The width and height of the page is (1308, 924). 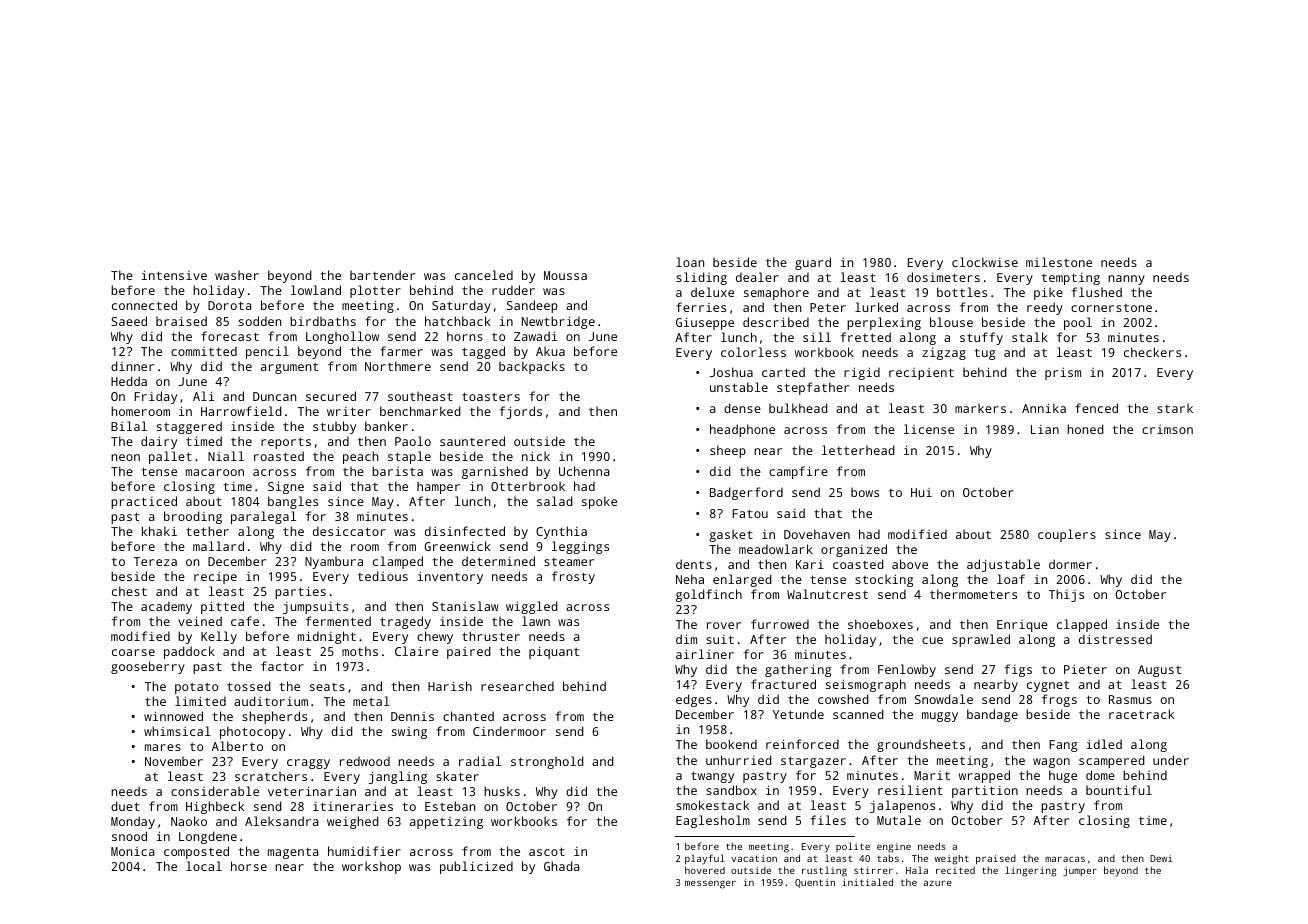 I want to click on guard, so click(x=813, y=263).
